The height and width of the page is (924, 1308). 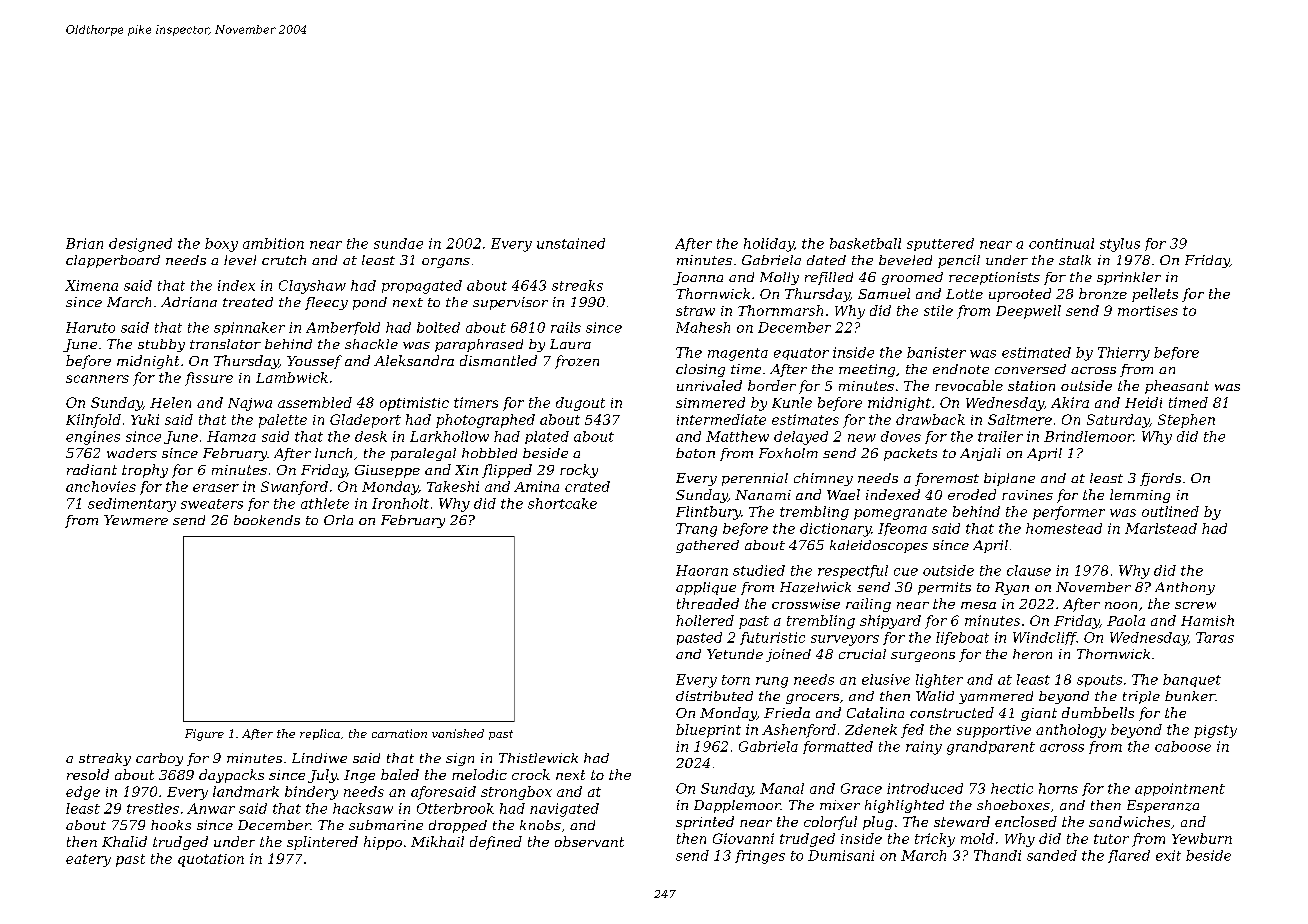 What do you see at coordinates (136, 520) in the page?
I see `Yewmere` at bounding box center [136, 520].
